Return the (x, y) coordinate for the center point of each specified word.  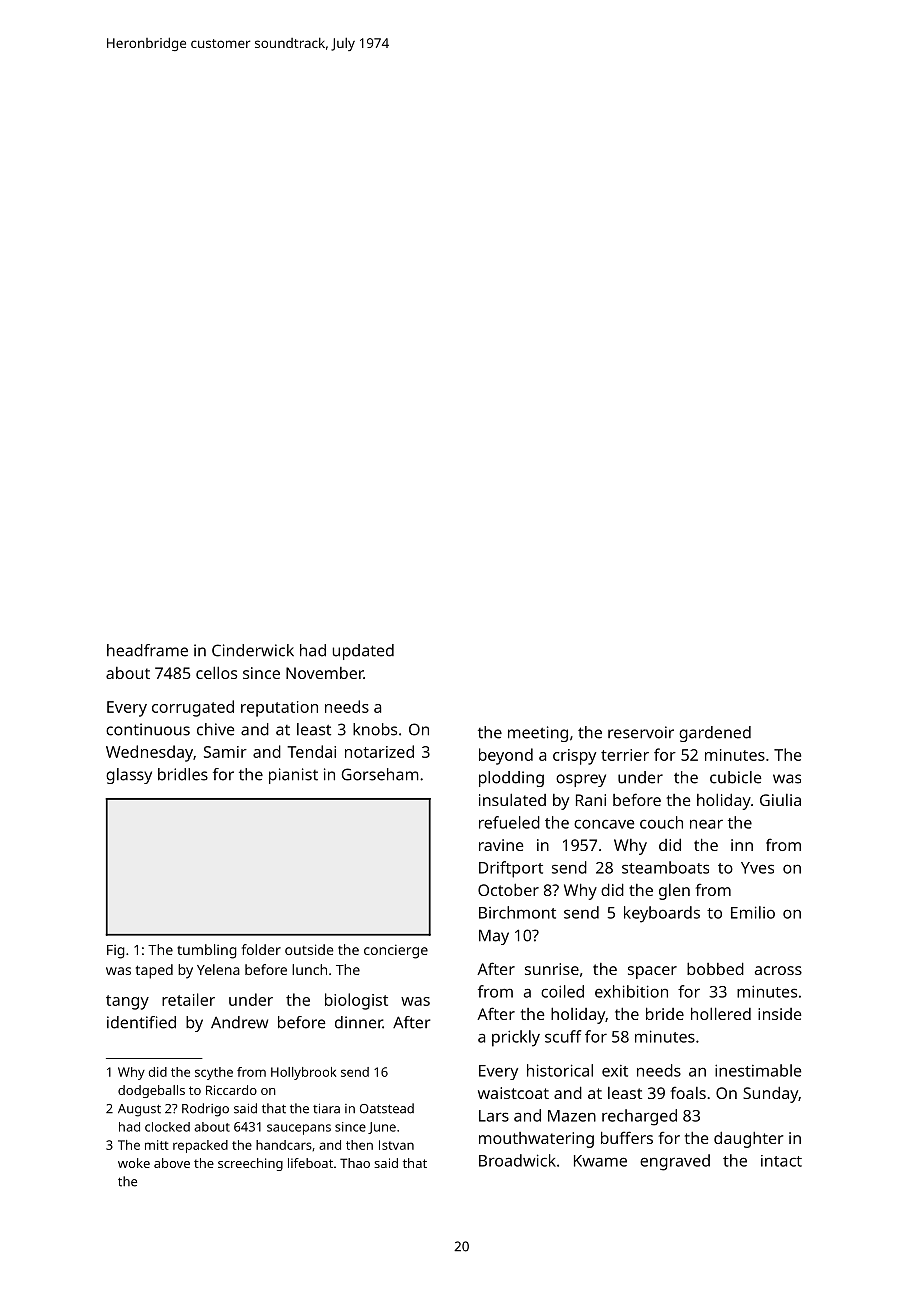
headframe (147, 650)
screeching (250, 1164)
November (325, 673)
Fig (116, 952)
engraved (675, 1162)
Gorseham (380, 774)
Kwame (600, 1161)
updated (363, 652)
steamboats (665, 867)
